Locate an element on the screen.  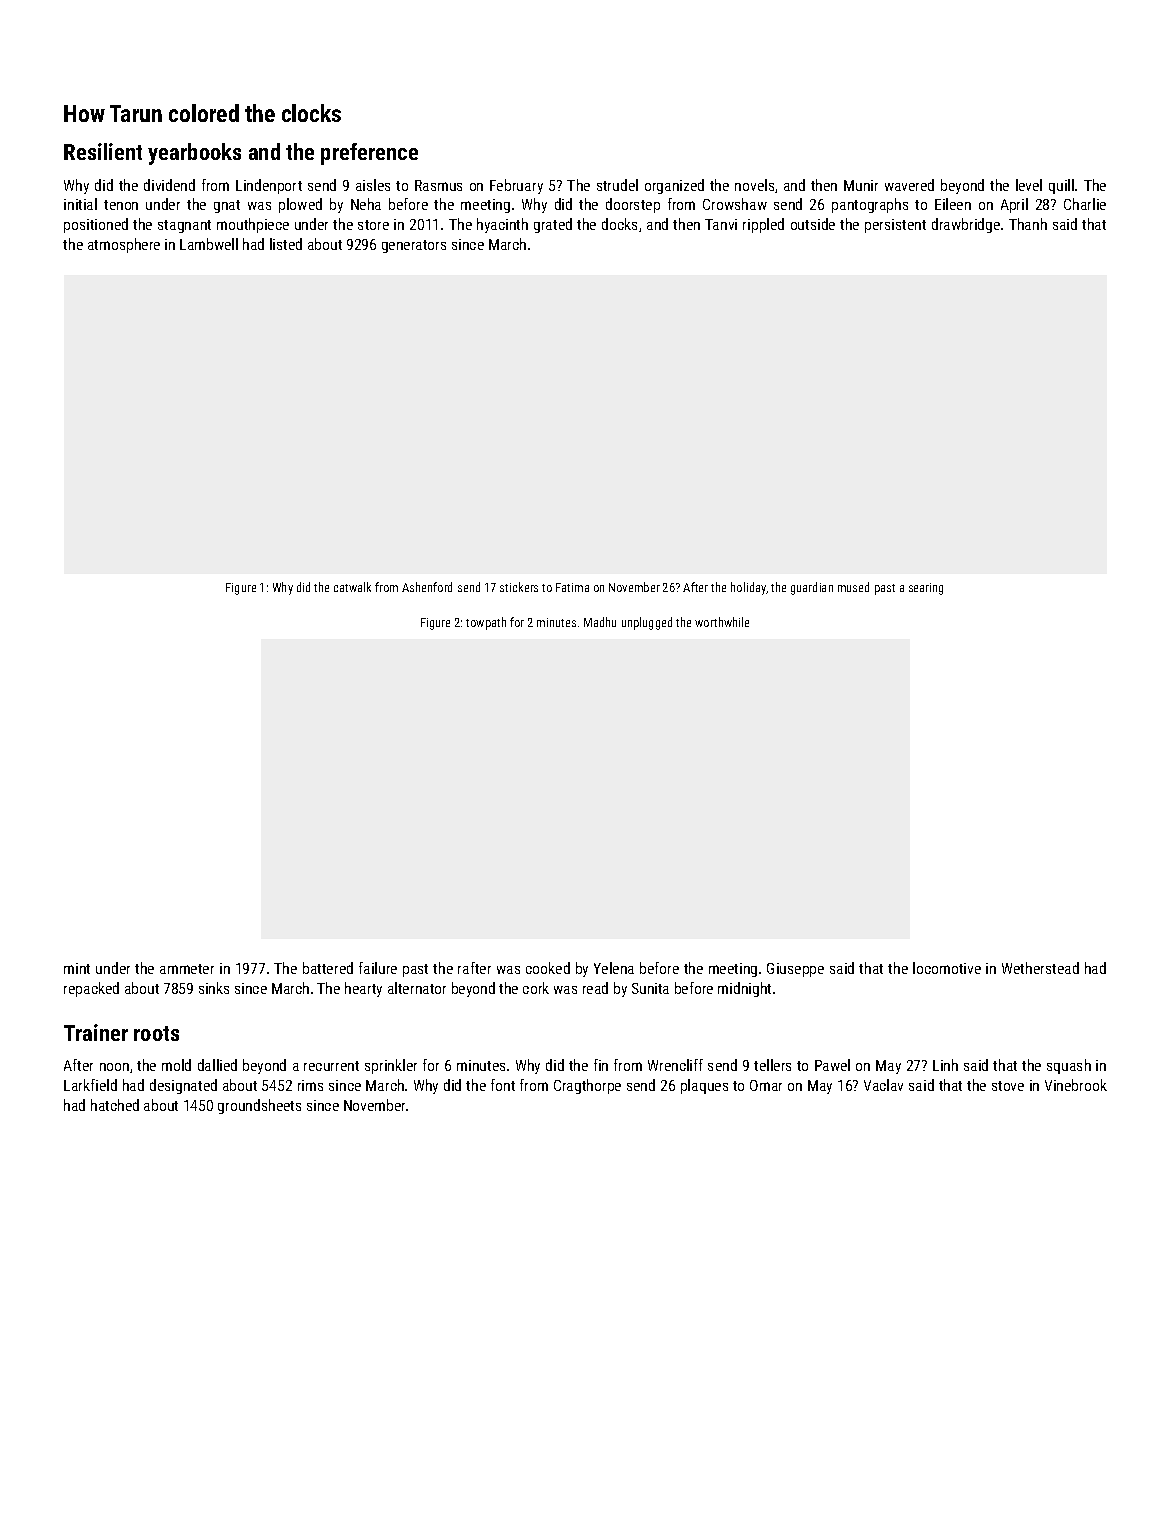
Resilient is located at coordinates (103, 151).
